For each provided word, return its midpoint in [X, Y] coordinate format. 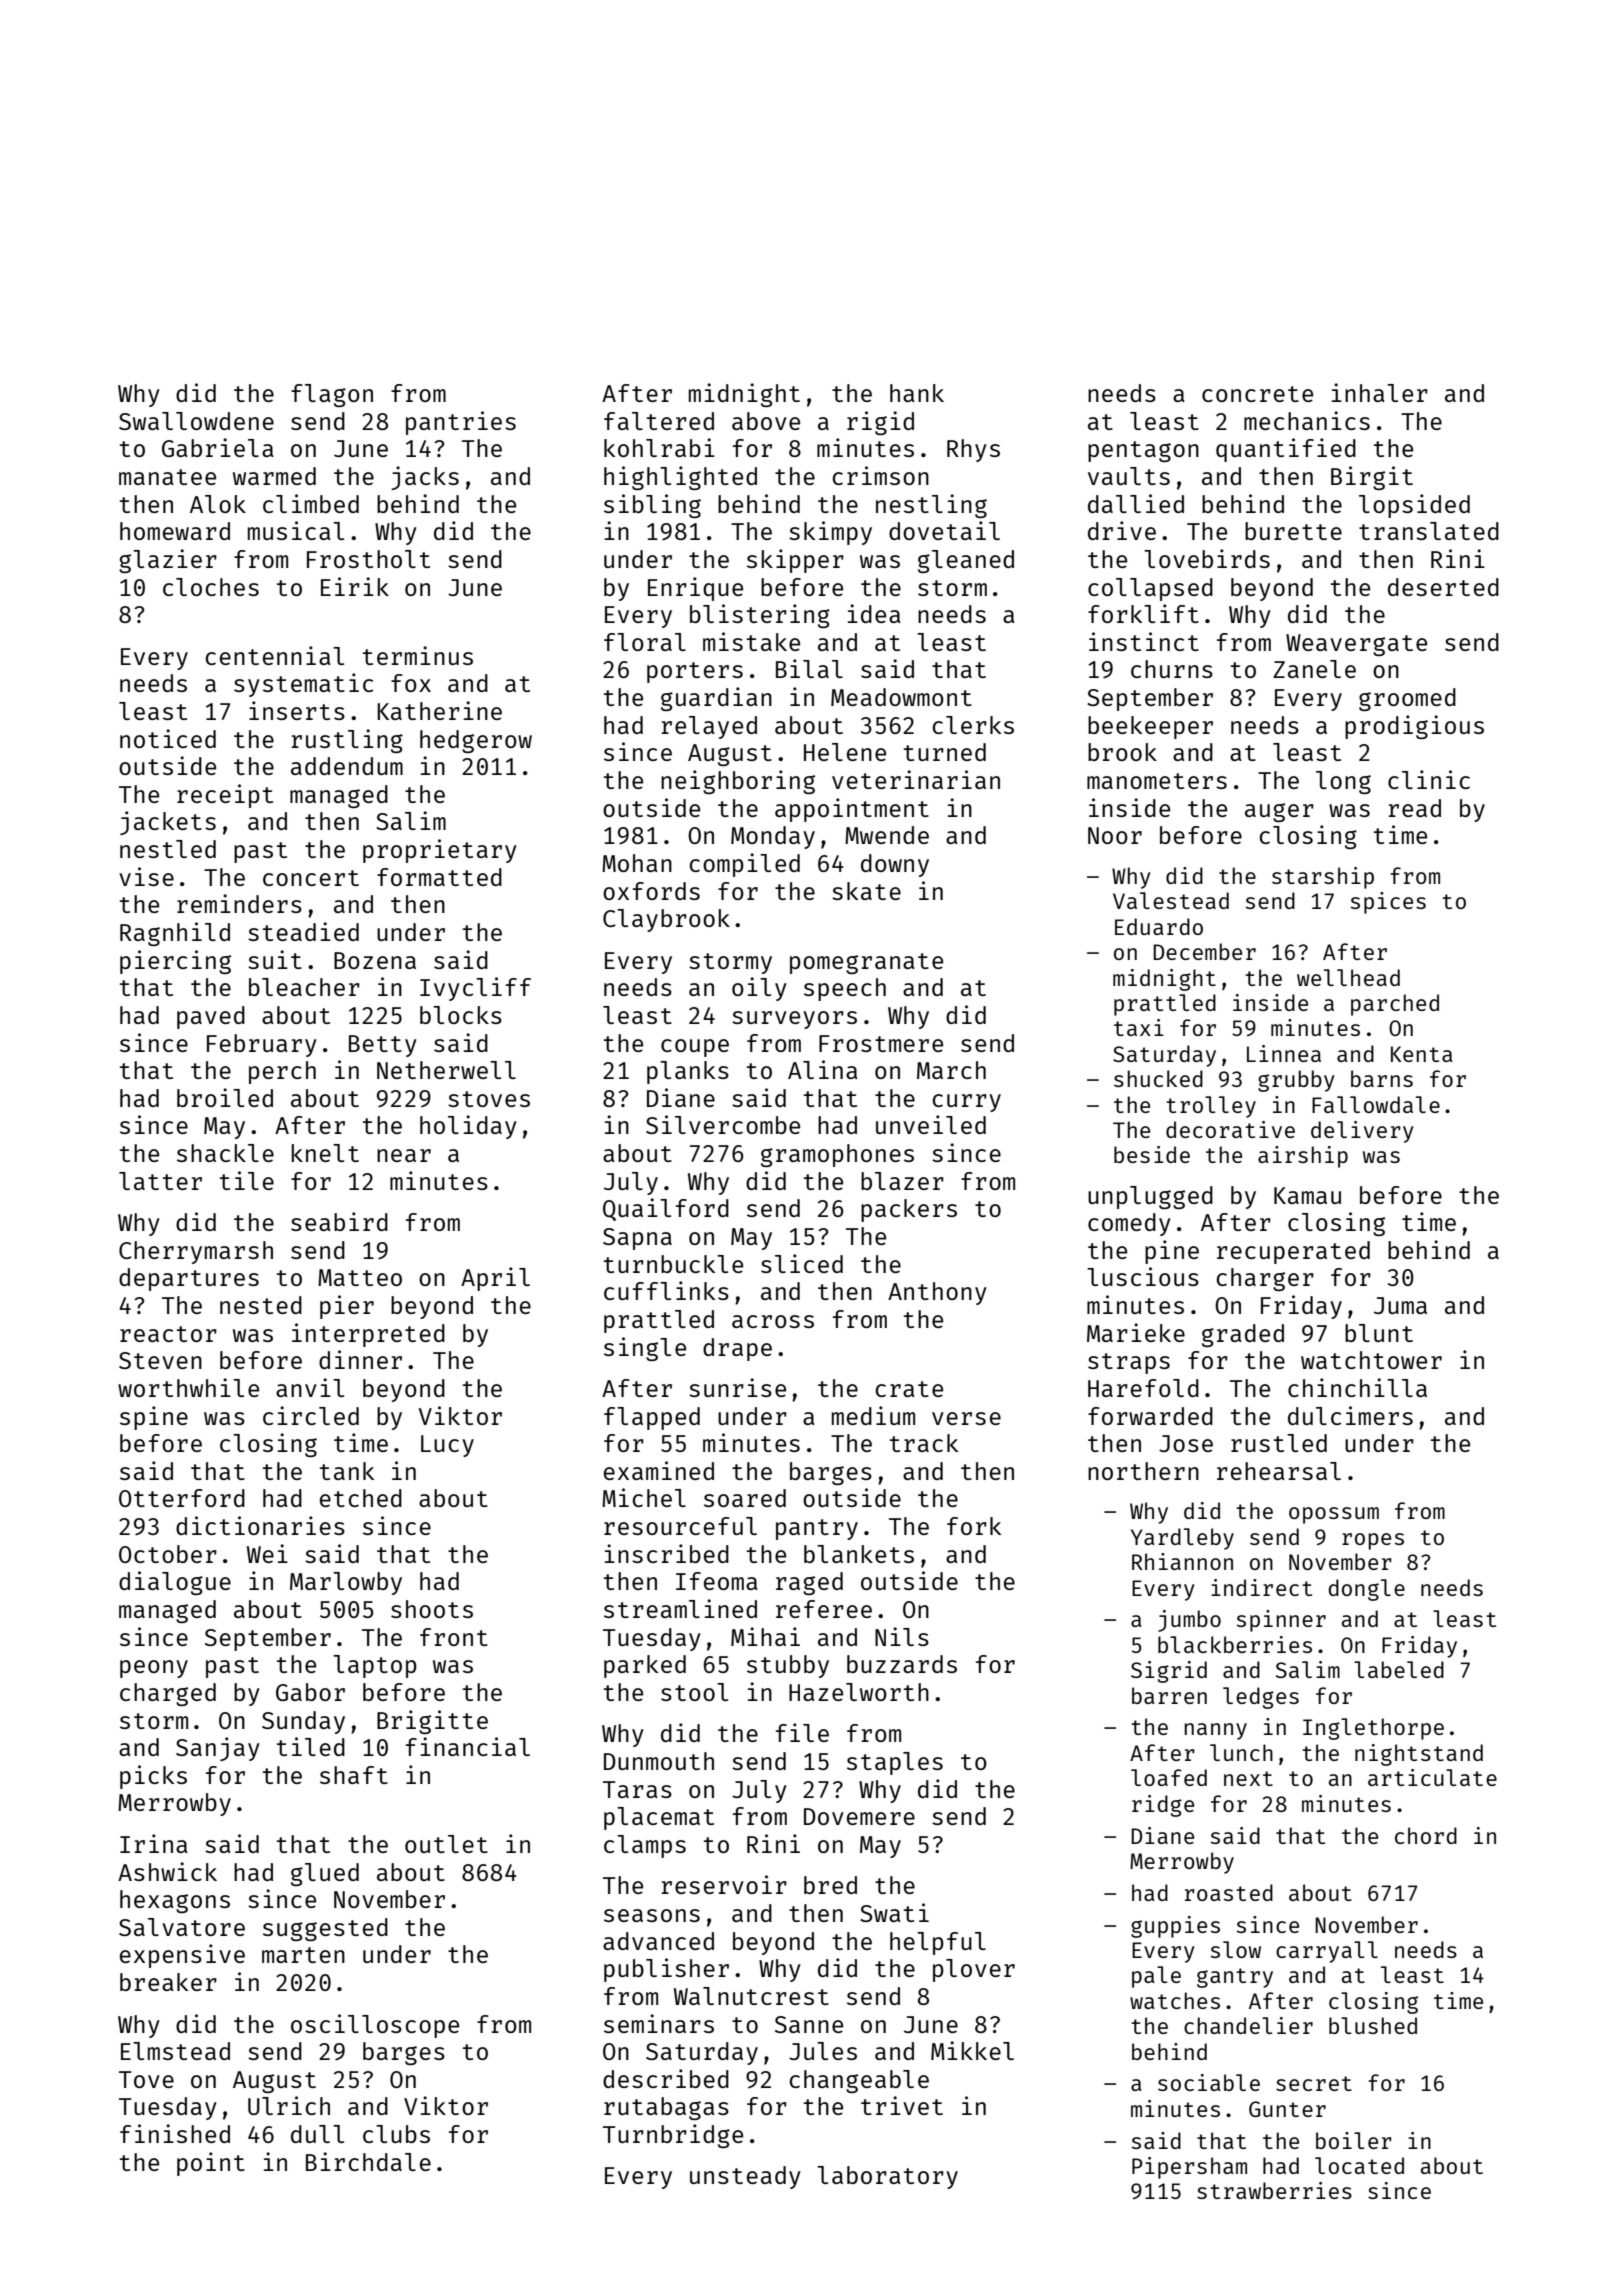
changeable [859, 2081]
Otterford [182, 1498]
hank [917, 393]
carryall [1327, 1952]
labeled [1399, 1669]
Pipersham [1189, 2168]
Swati [894, 1912]
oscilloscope [375, 2026]
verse [966, 1418]
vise [146, 876]
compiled [745, 865]
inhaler [1380, 392]
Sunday [303, 1722]
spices [1388, 903]
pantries [461, 423]
